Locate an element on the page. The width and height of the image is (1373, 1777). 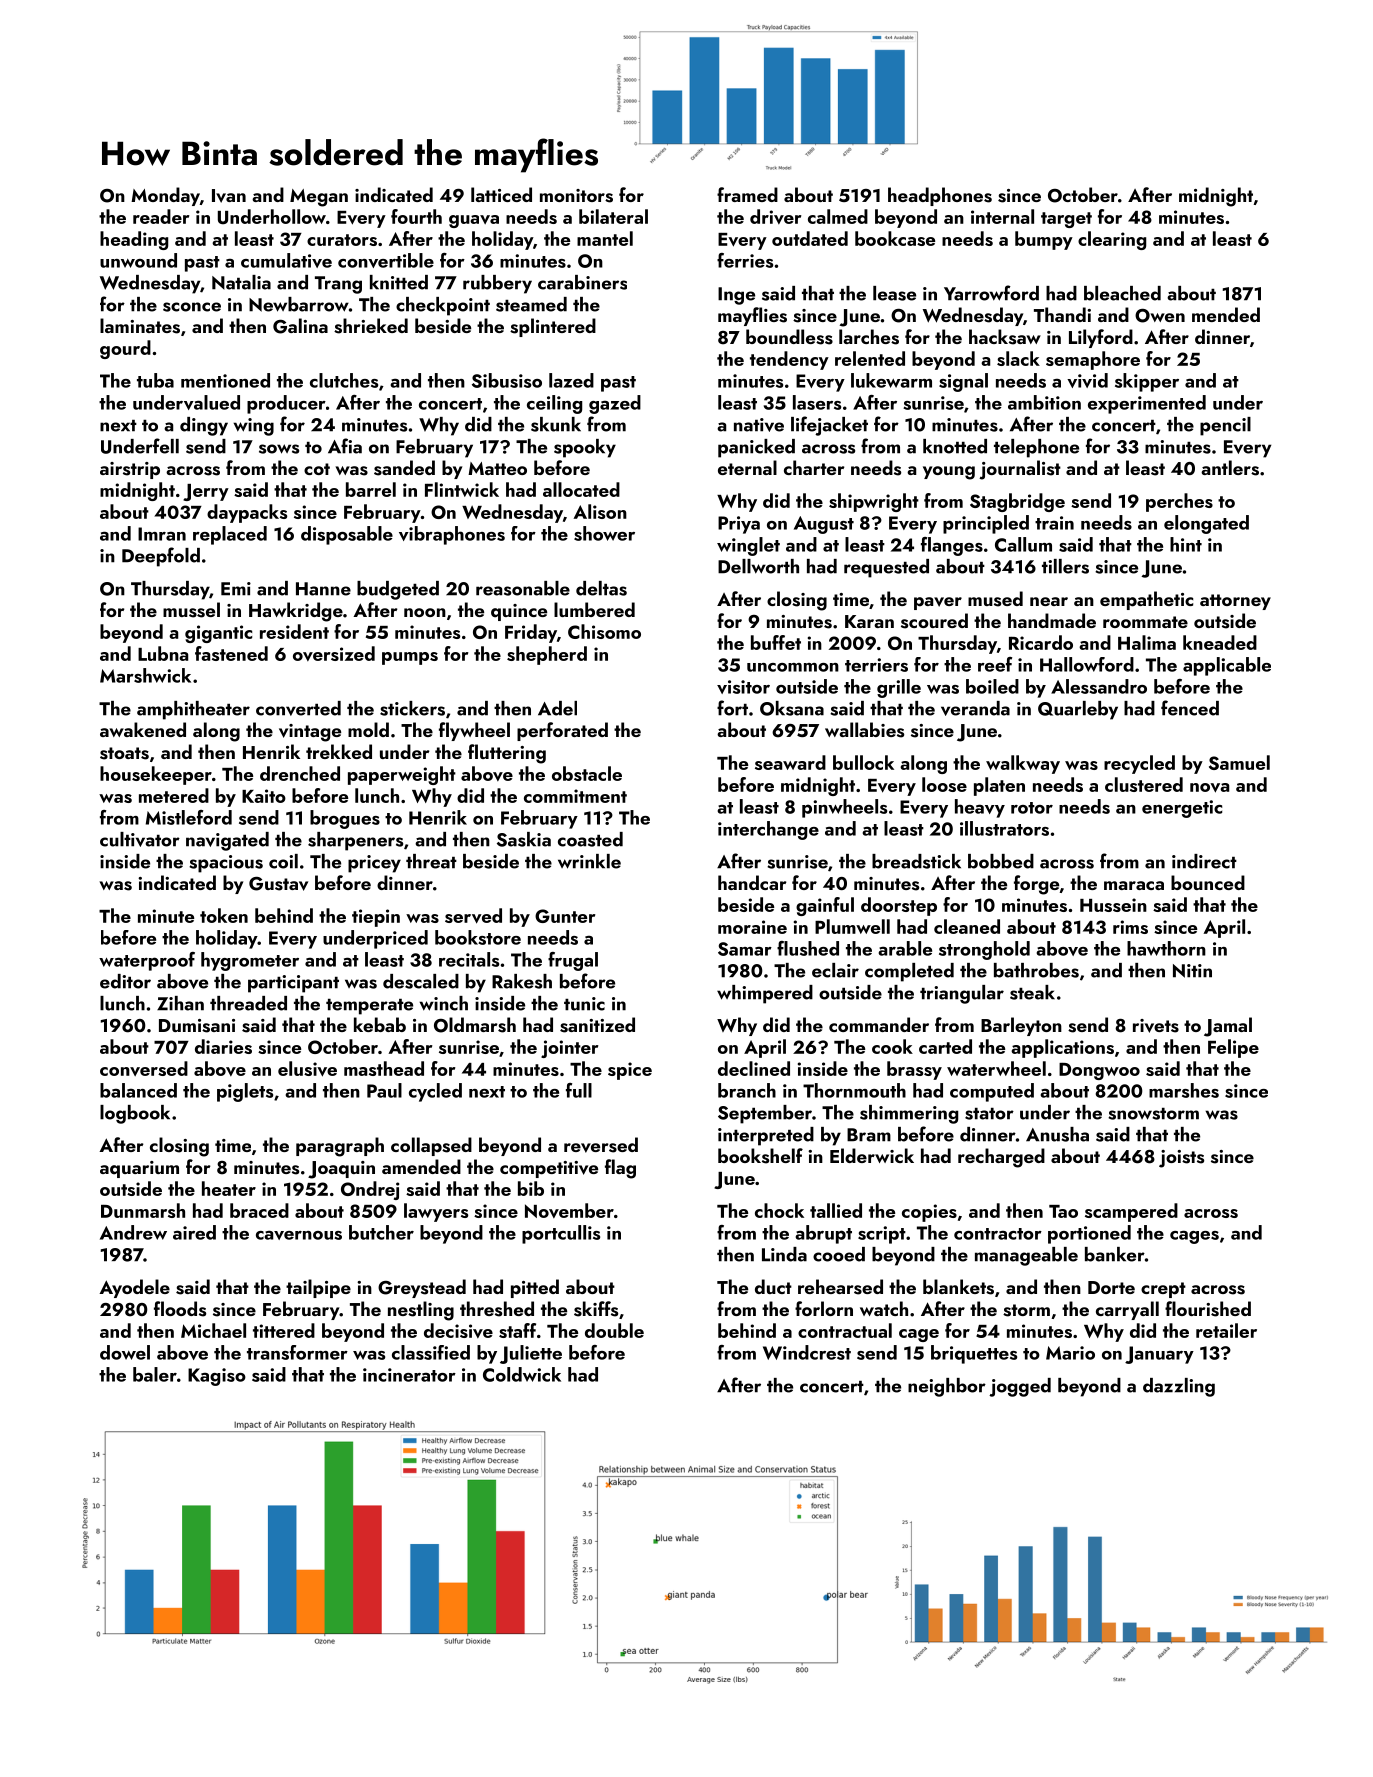
cultivator is located at coordinates (140, 839).
